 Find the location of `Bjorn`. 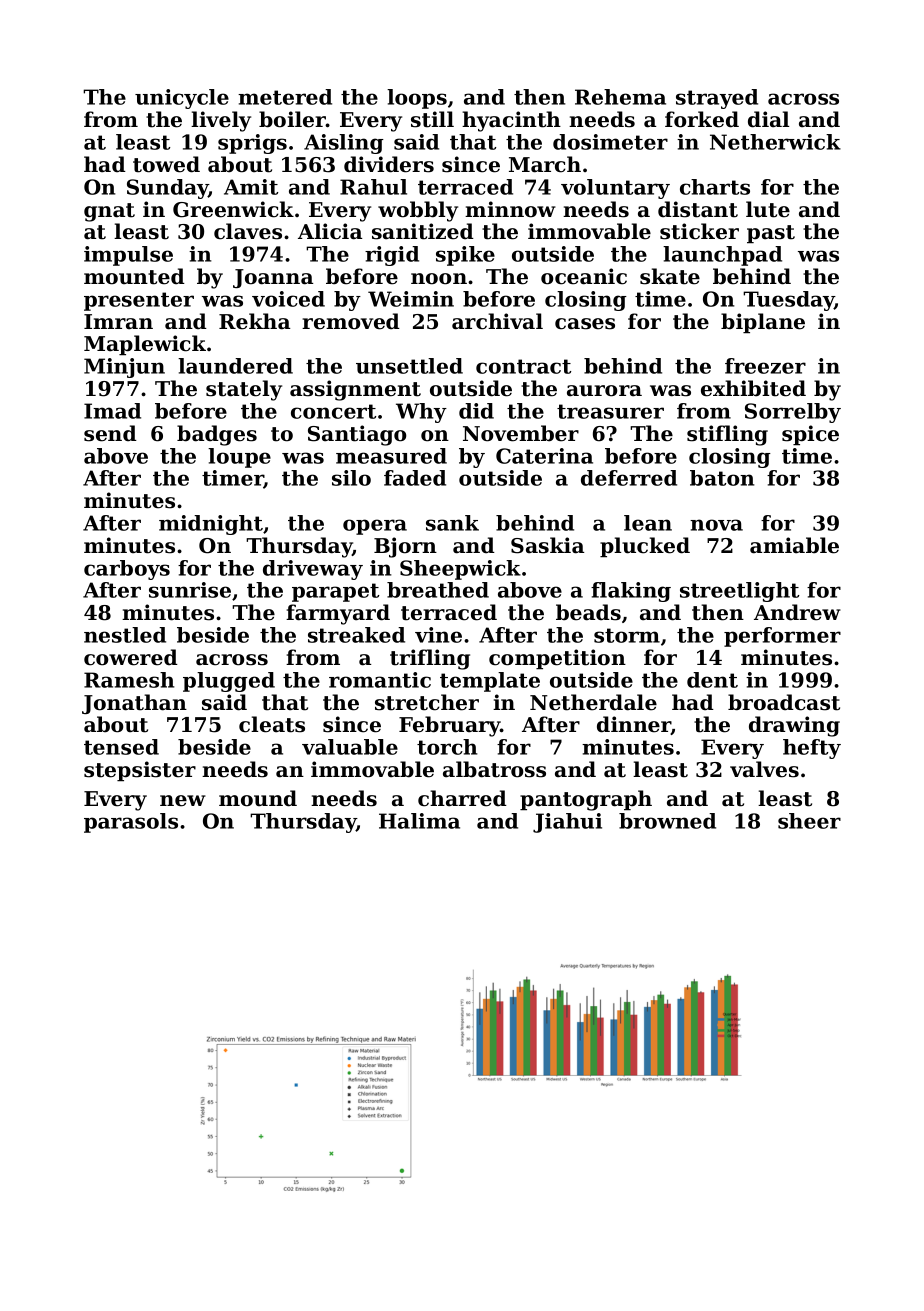

Bjorn is located at coordinates (405, 547).
